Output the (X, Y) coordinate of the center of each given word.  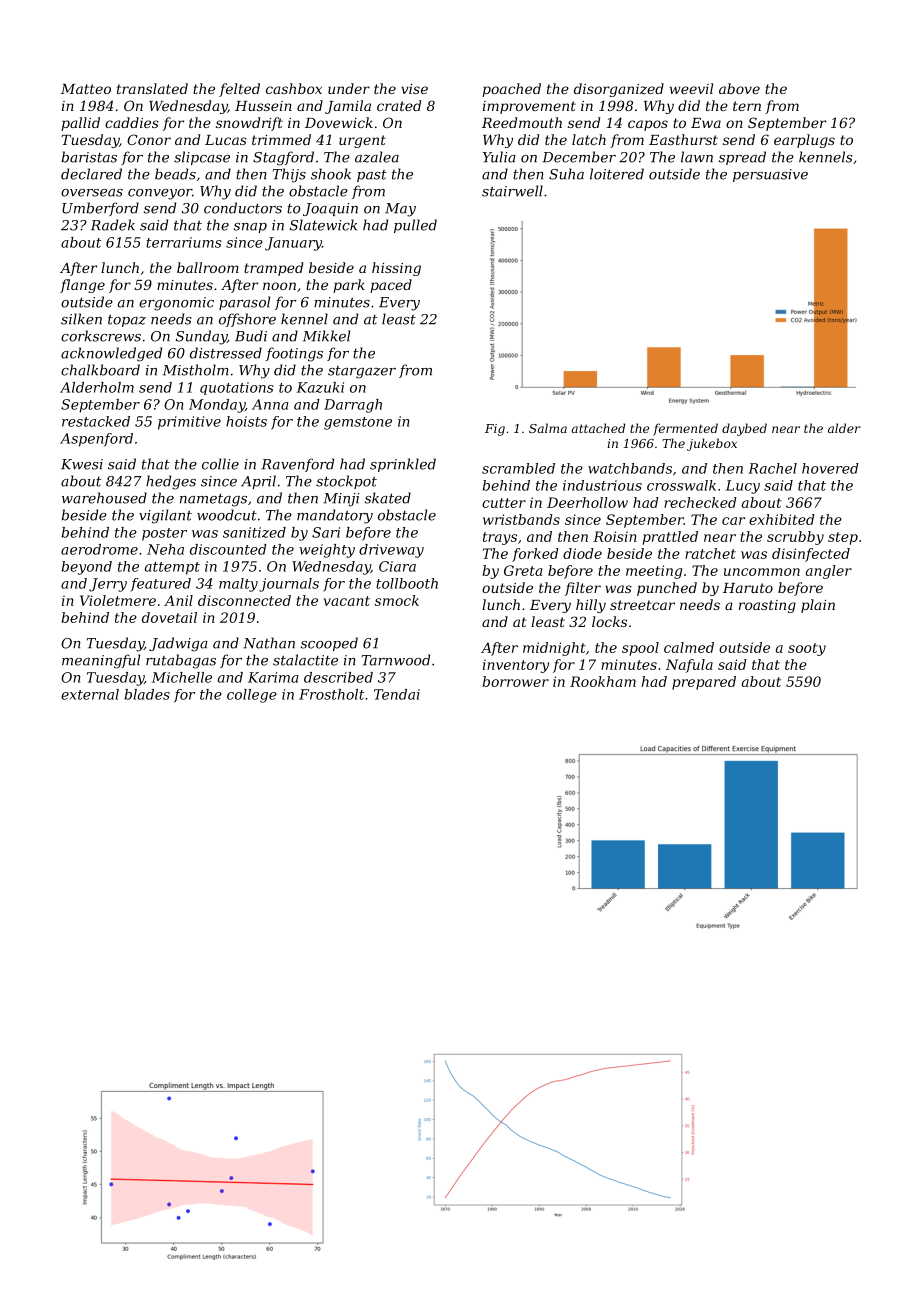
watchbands (630, 468)
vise (414, 89)
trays (500, 538)
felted (239, 90)
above (739, 88)
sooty (807, 649)
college (252, 696)
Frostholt (331, 694)
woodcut (227, 515)
